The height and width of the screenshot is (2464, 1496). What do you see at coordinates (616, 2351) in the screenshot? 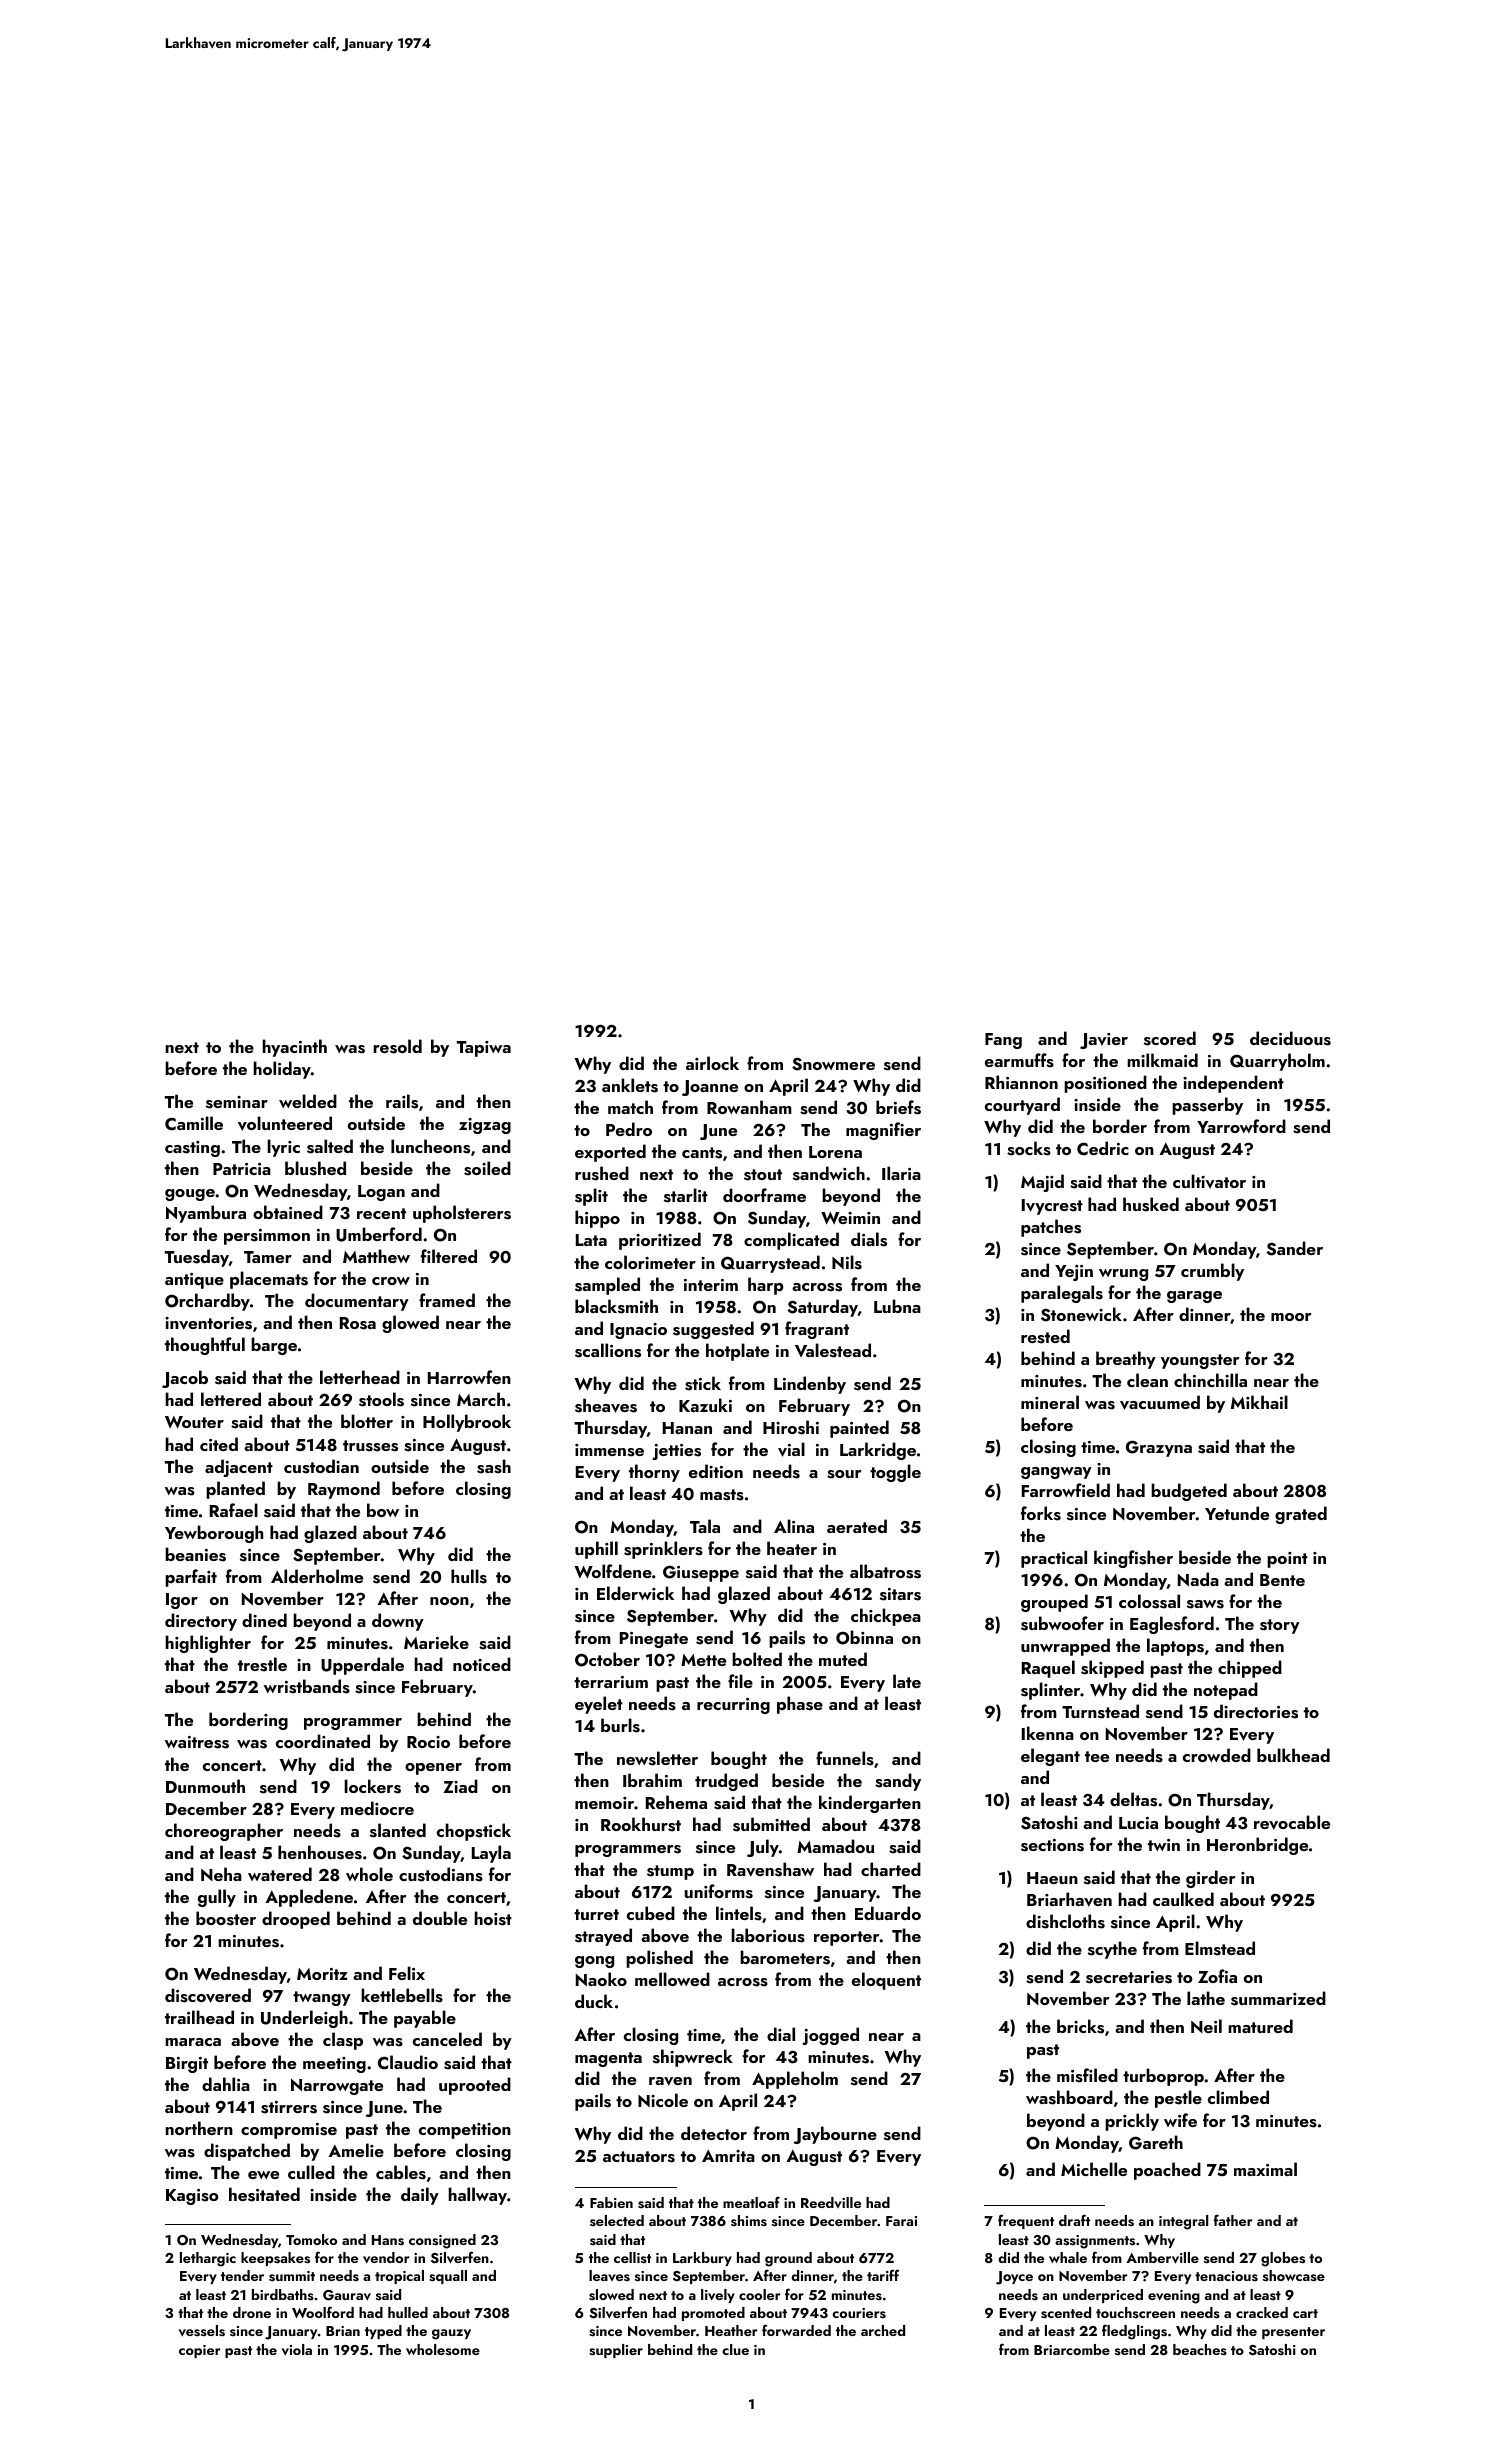
I see `supplier` at bounding box center [616, 2351].
